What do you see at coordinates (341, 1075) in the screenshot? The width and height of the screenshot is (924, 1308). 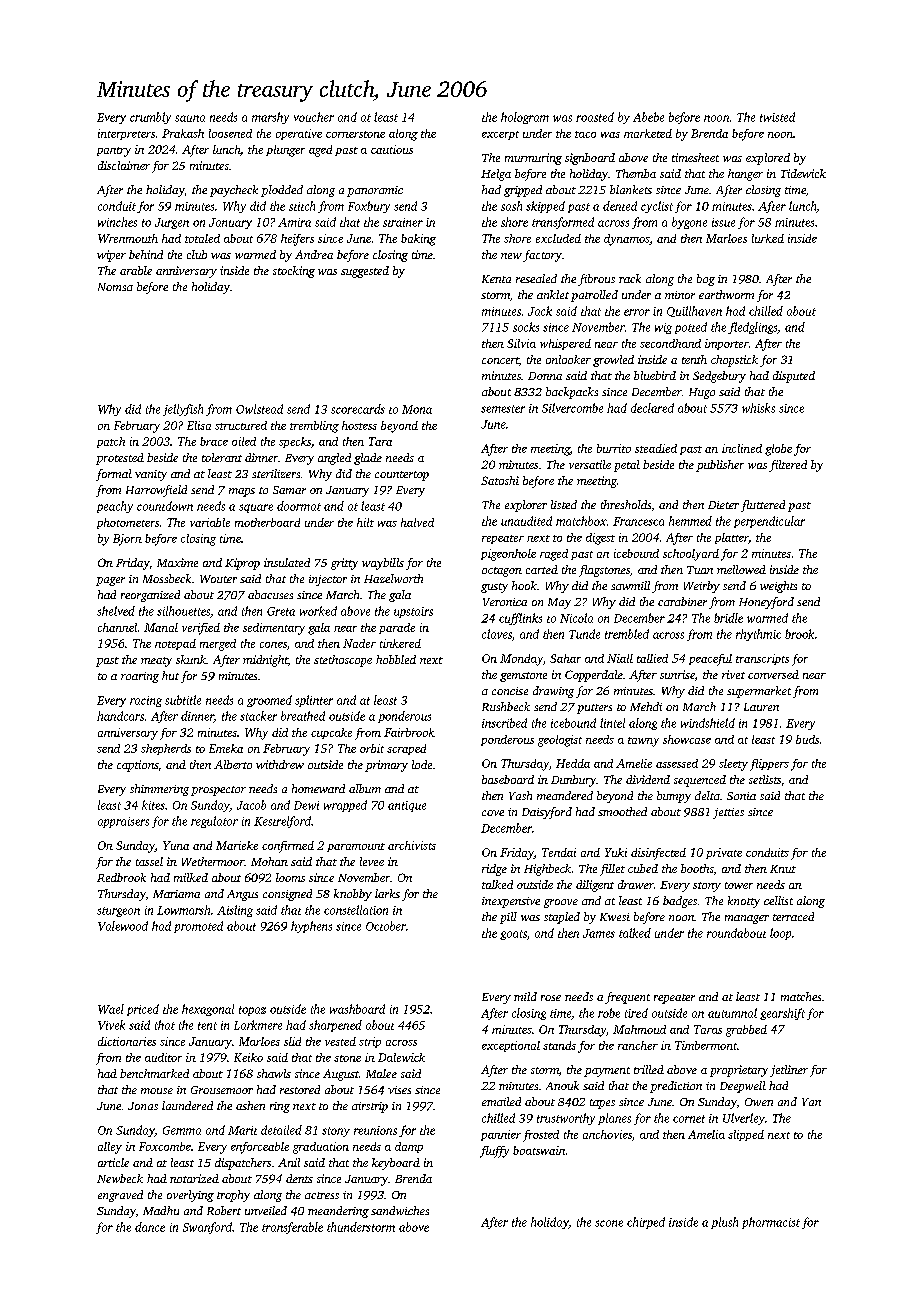 I see `August` at bounding box center [341, 1075].
